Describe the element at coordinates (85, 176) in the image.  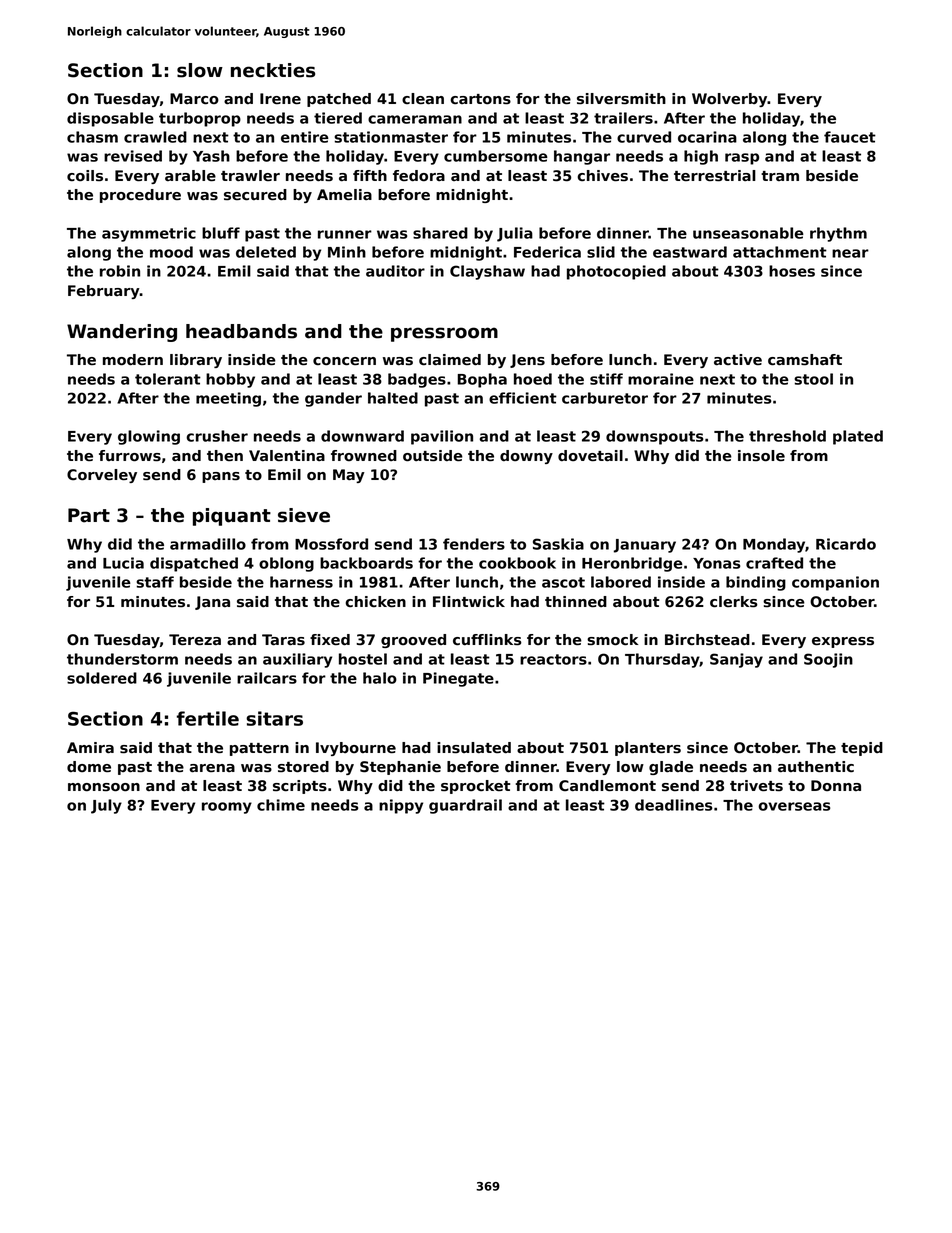
I see `coils` at that location.
